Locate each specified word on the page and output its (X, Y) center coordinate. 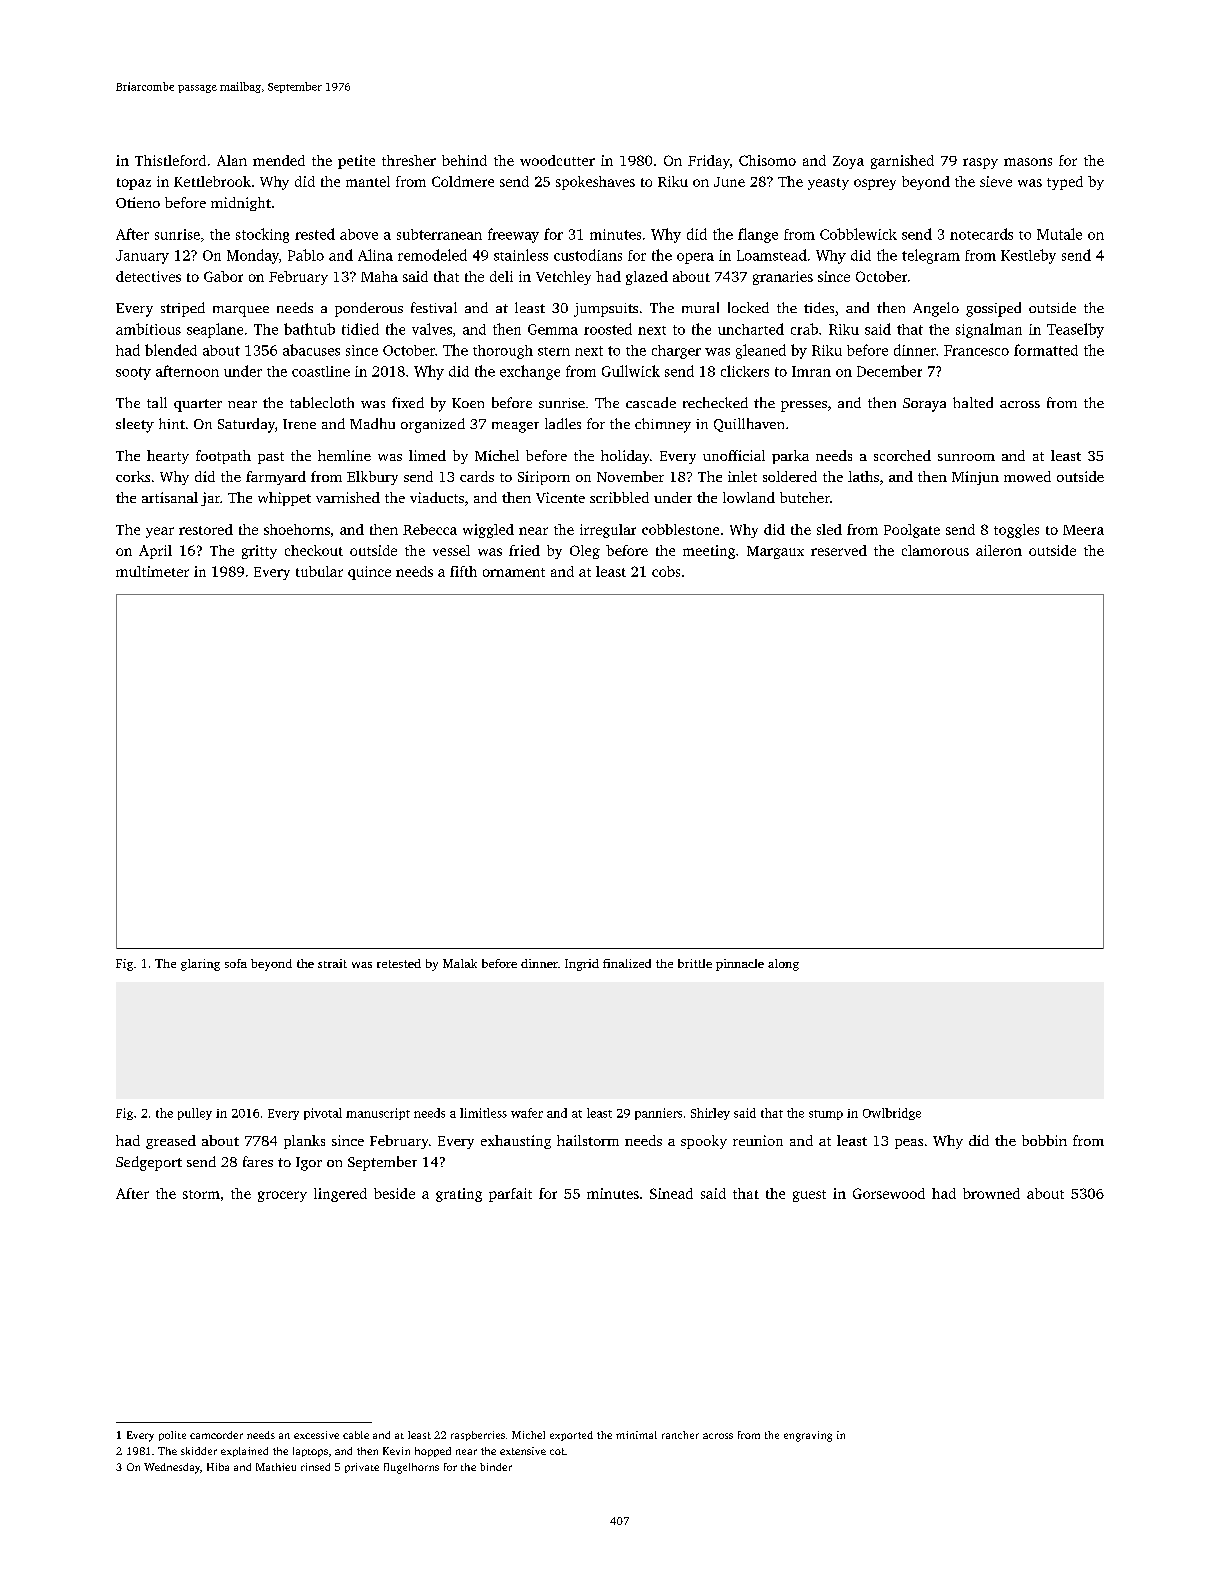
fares (258, 1161)
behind (464, 160)
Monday (253, 256)
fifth (463, 571)
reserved (839, 550)
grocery (282, 1196)
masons (1028, 162)
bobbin (1044, 1140)
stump (826, 1115)
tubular (319, 571)
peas (909, 1144)
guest (809, 1196)
